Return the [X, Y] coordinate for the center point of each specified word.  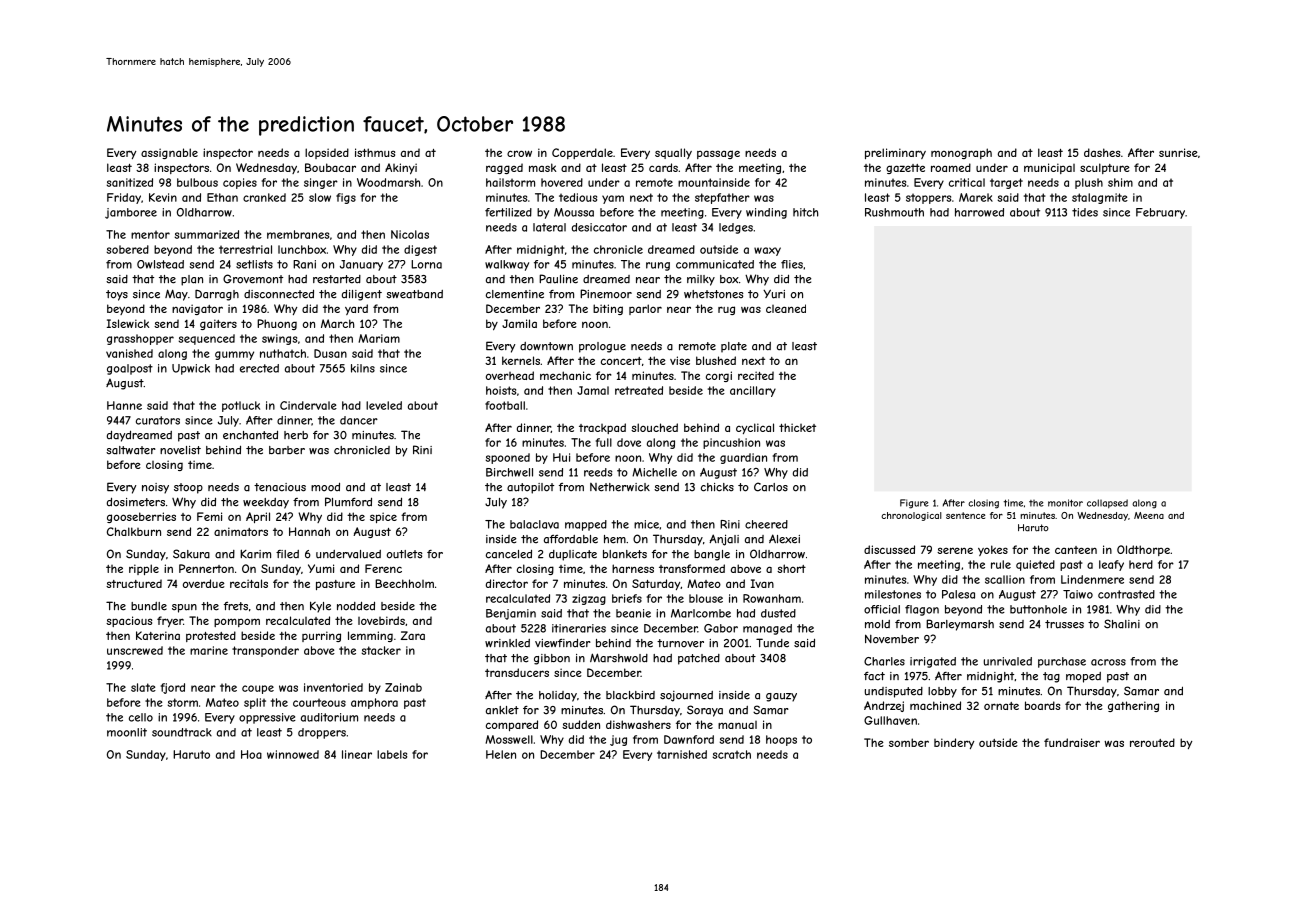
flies [792, 264]
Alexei [784, 539]
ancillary [753, 391]
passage [718, 154]
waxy [767, 251]
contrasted [1126, 594]
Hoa [251, 754]
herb [296, 435]
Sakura [191, 554]
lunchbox [302, 249]
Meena [1149, 515]
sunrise [1178, 152]
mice [646, 524]
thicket [797, 427]
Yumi [321, 568]
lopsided [327, 153]
